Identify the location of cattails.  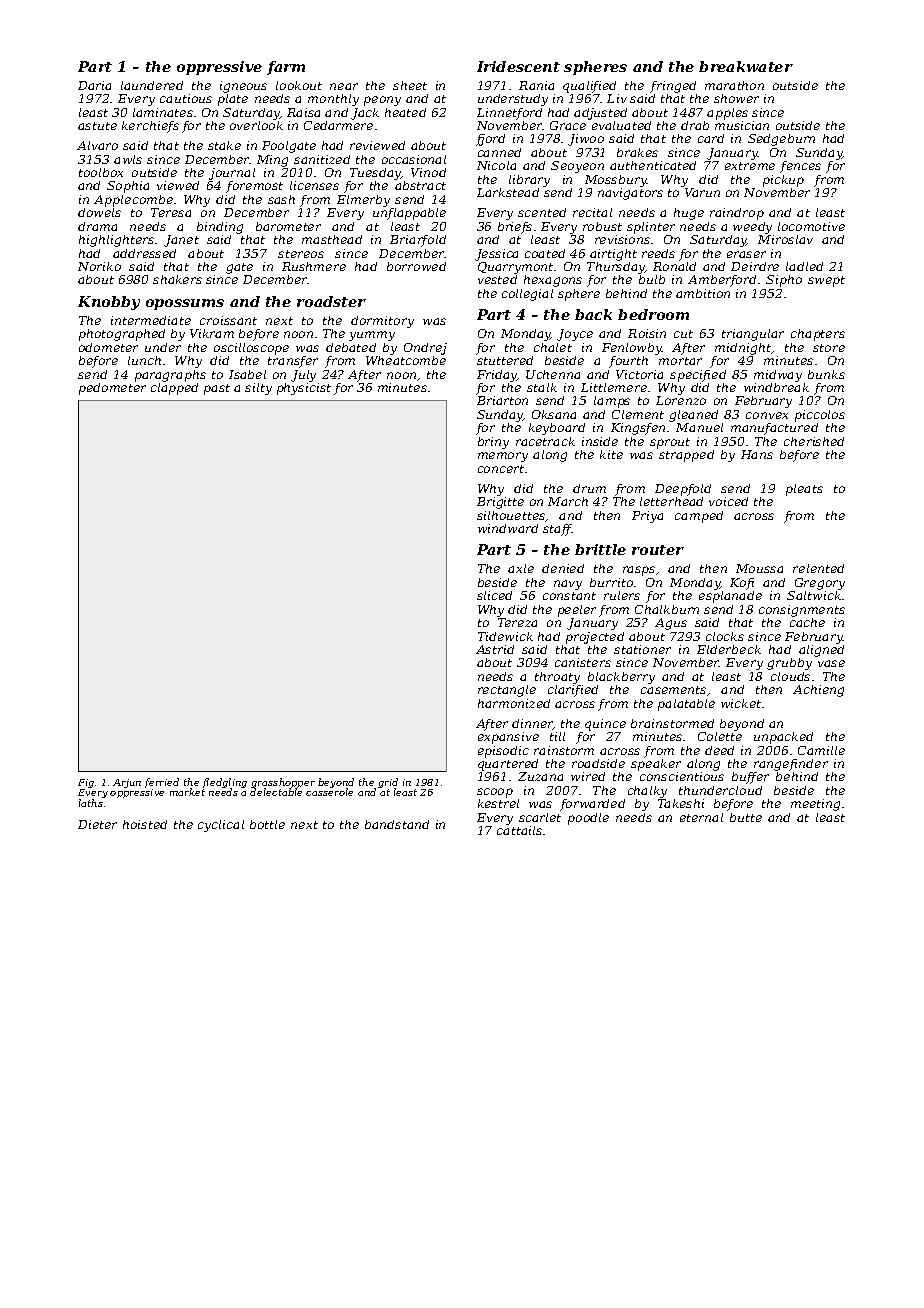
(519, 830).
